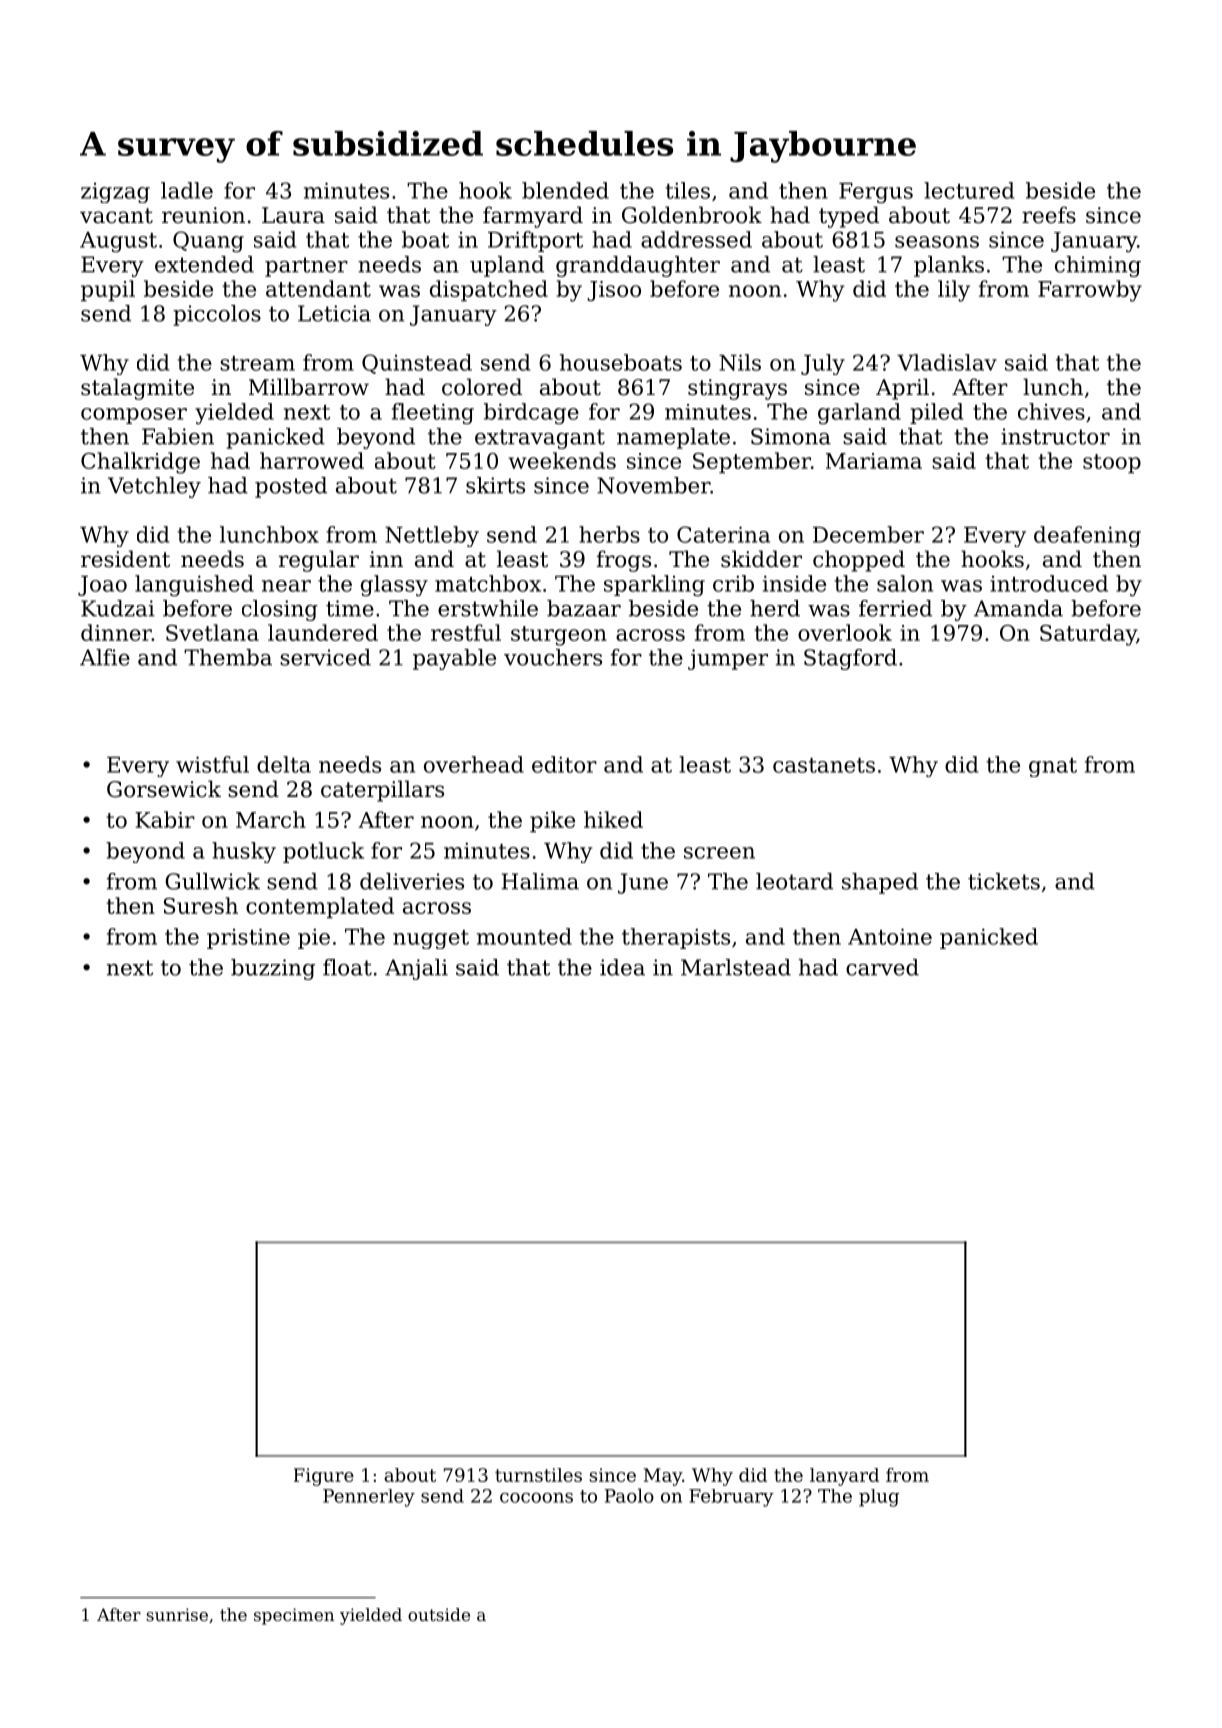  I want to click on Figure, so click(324, 1477).
